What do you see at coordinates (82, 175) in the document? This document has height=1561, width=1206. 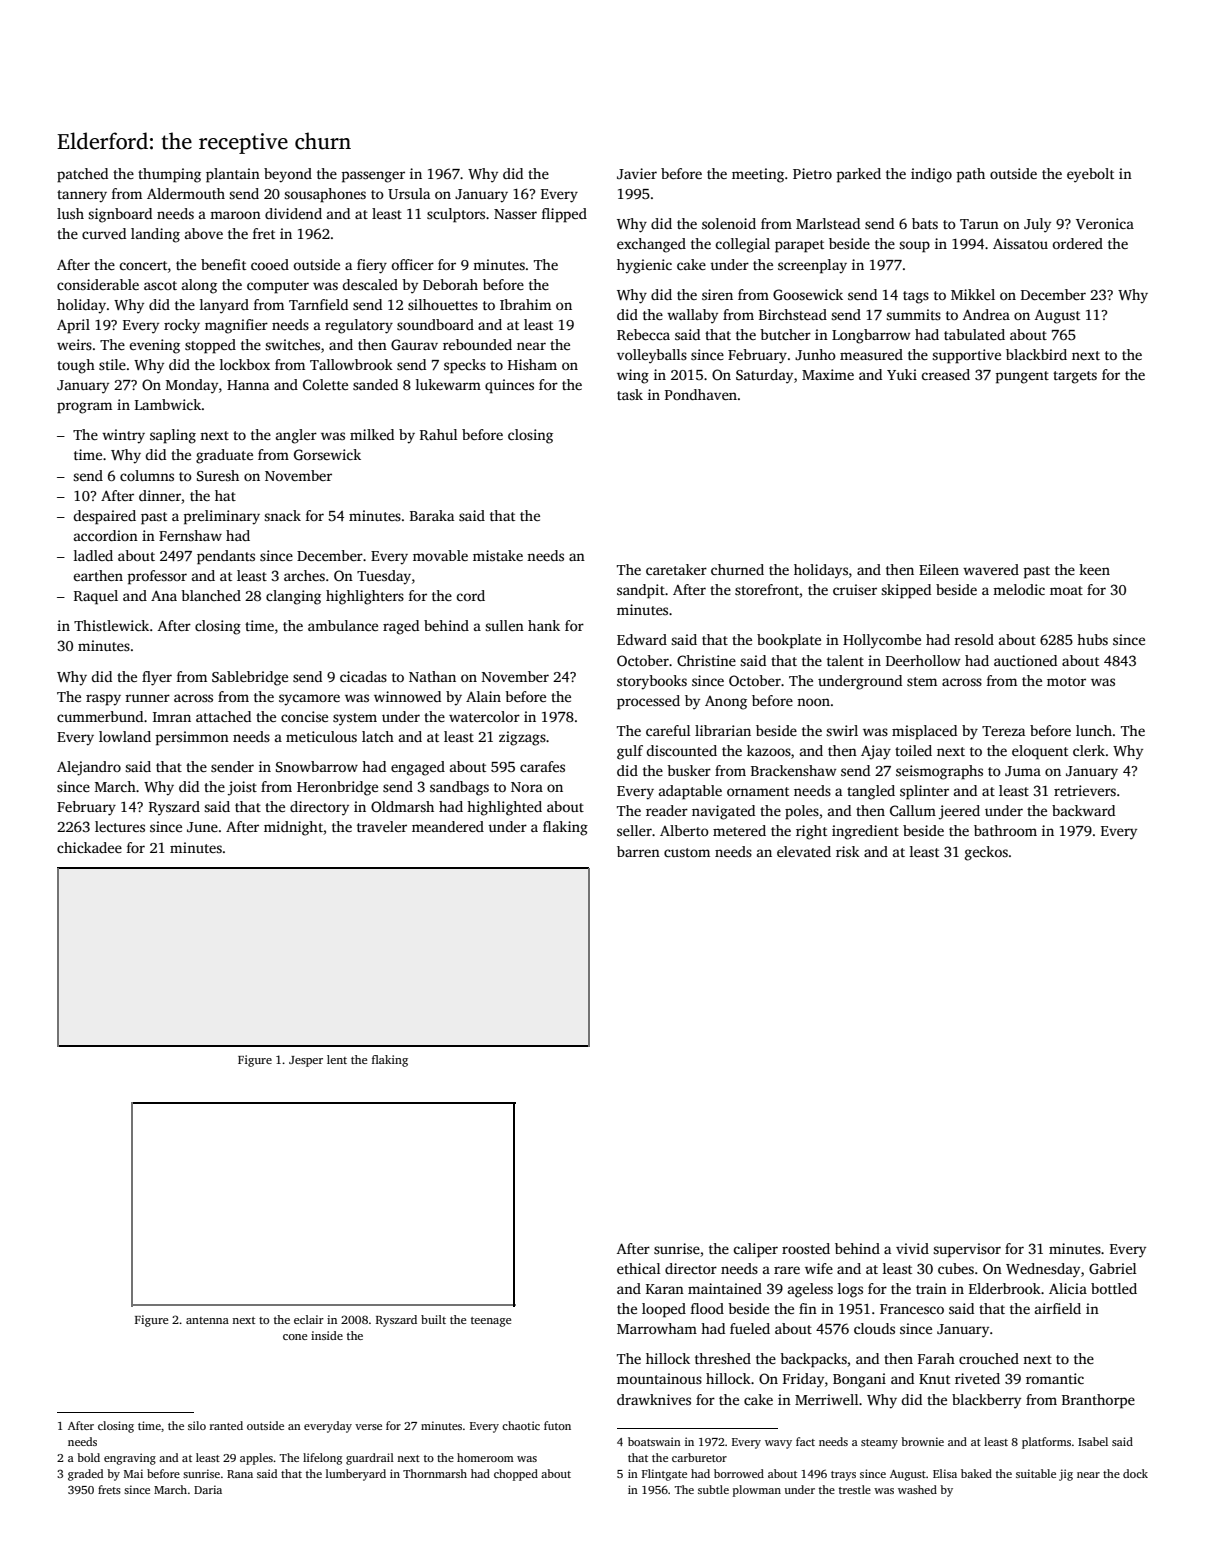 I see `patched` at bounding box center [82, 175].
